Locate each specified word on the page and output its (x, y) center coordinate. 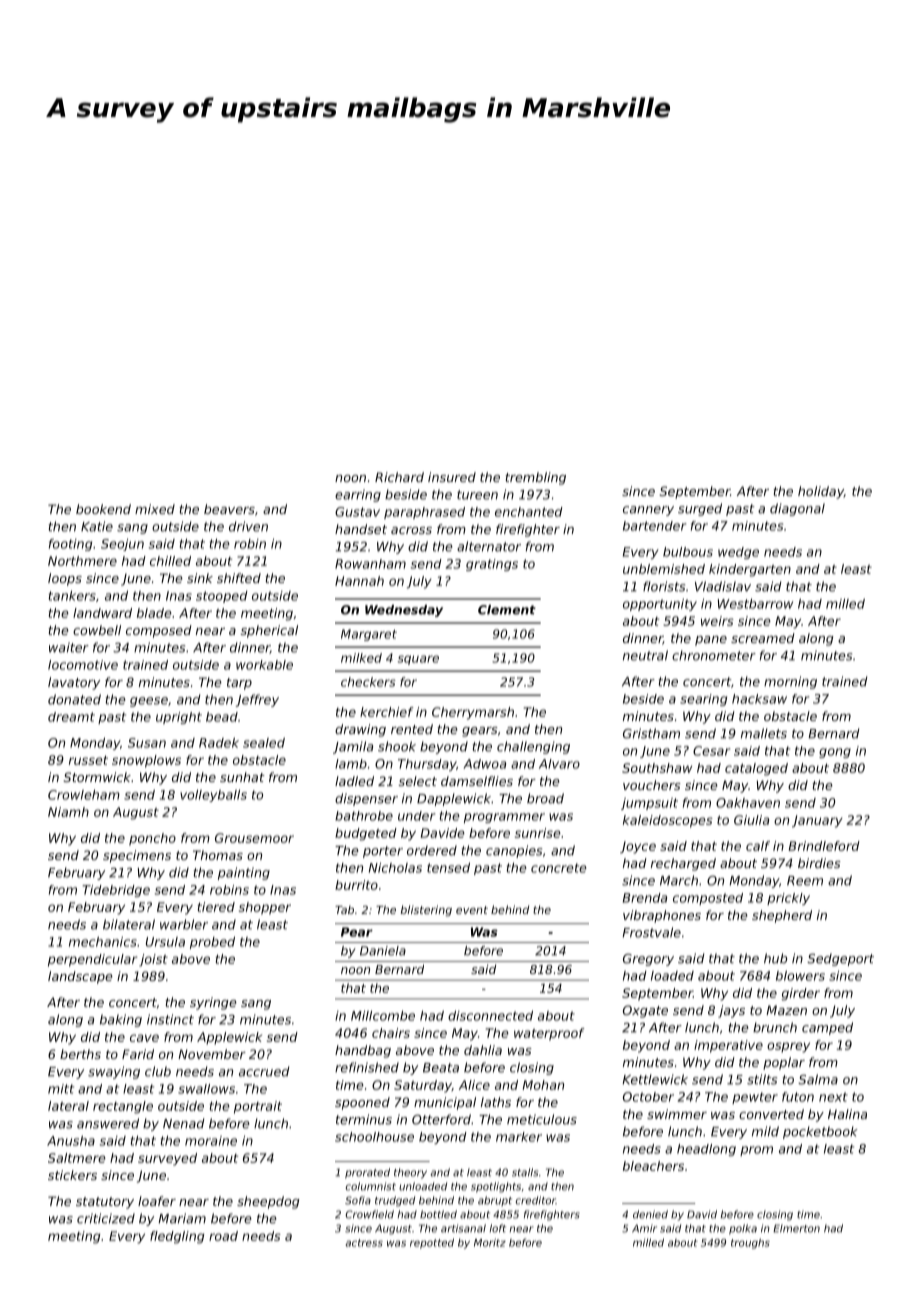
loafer (157, 1201)
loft (498, 1228)
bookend (103, 509)
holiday (821, 492)
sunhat (242, 777)
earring (358, 495)
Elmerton (796, 1228)
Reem (805, 881)
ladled (354, 781)
